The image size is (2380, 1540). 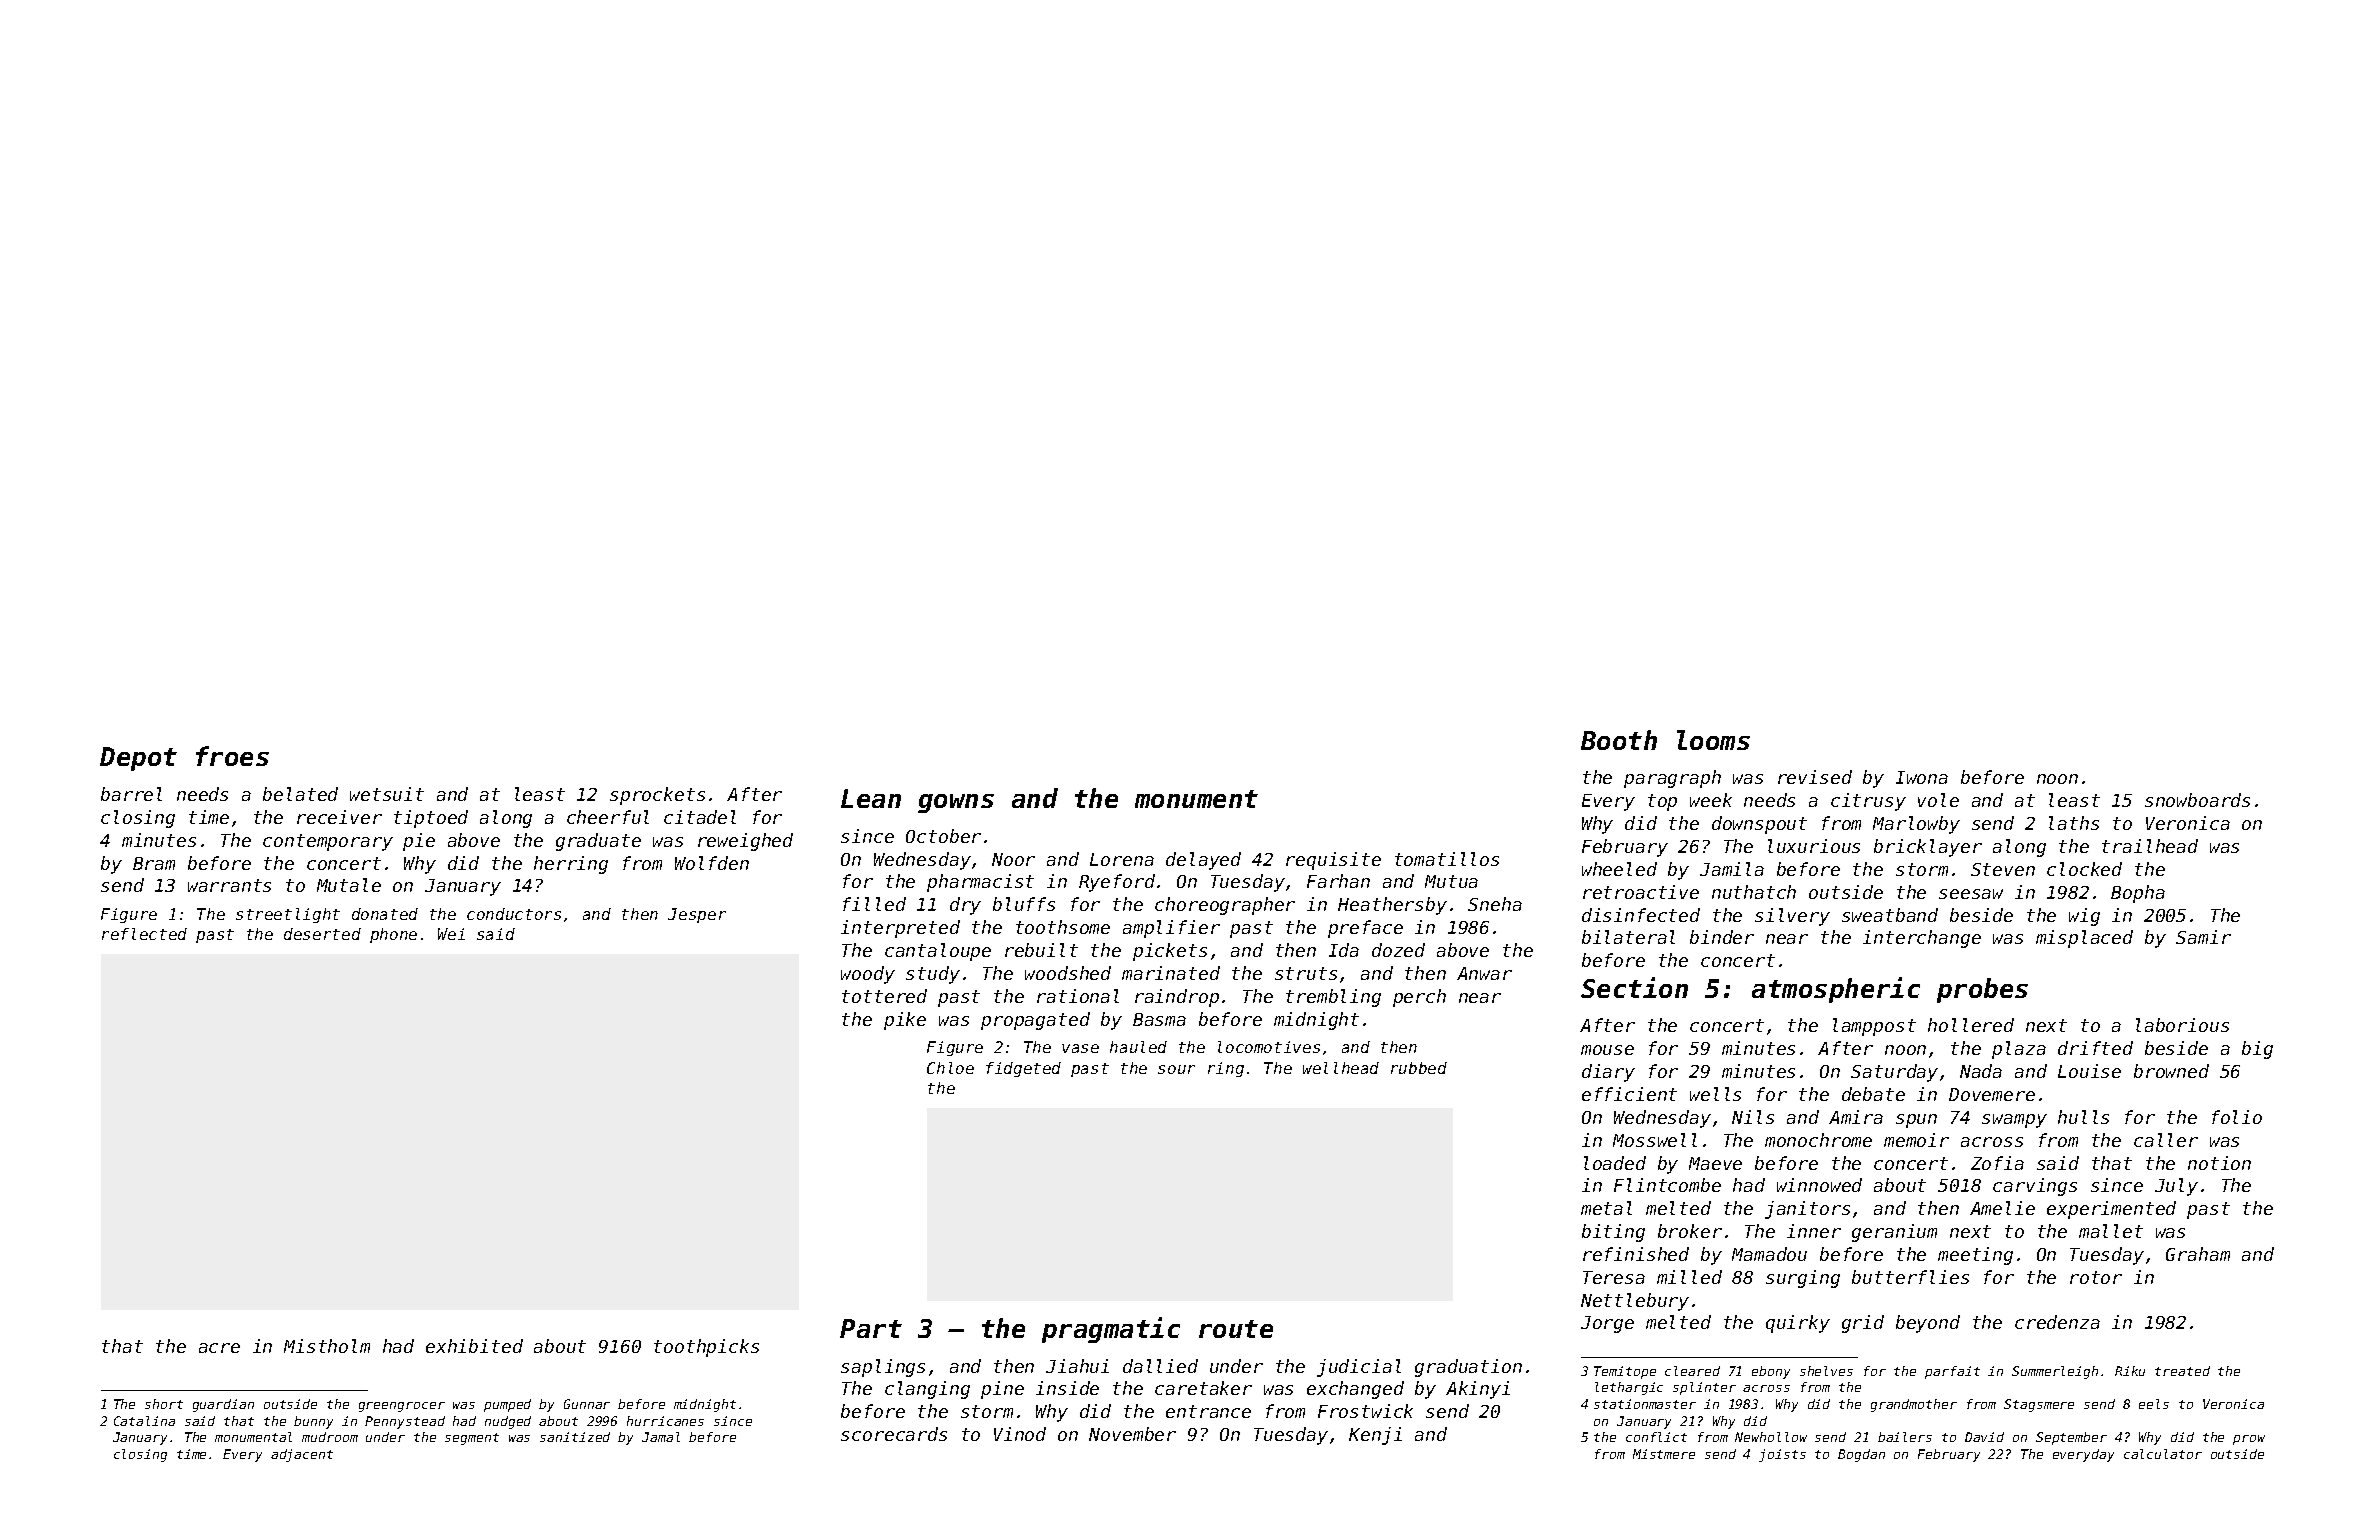 What do you see at coordinates (1722, 937) in the image?
I see `binder` at bounding box center [1722, 937].
